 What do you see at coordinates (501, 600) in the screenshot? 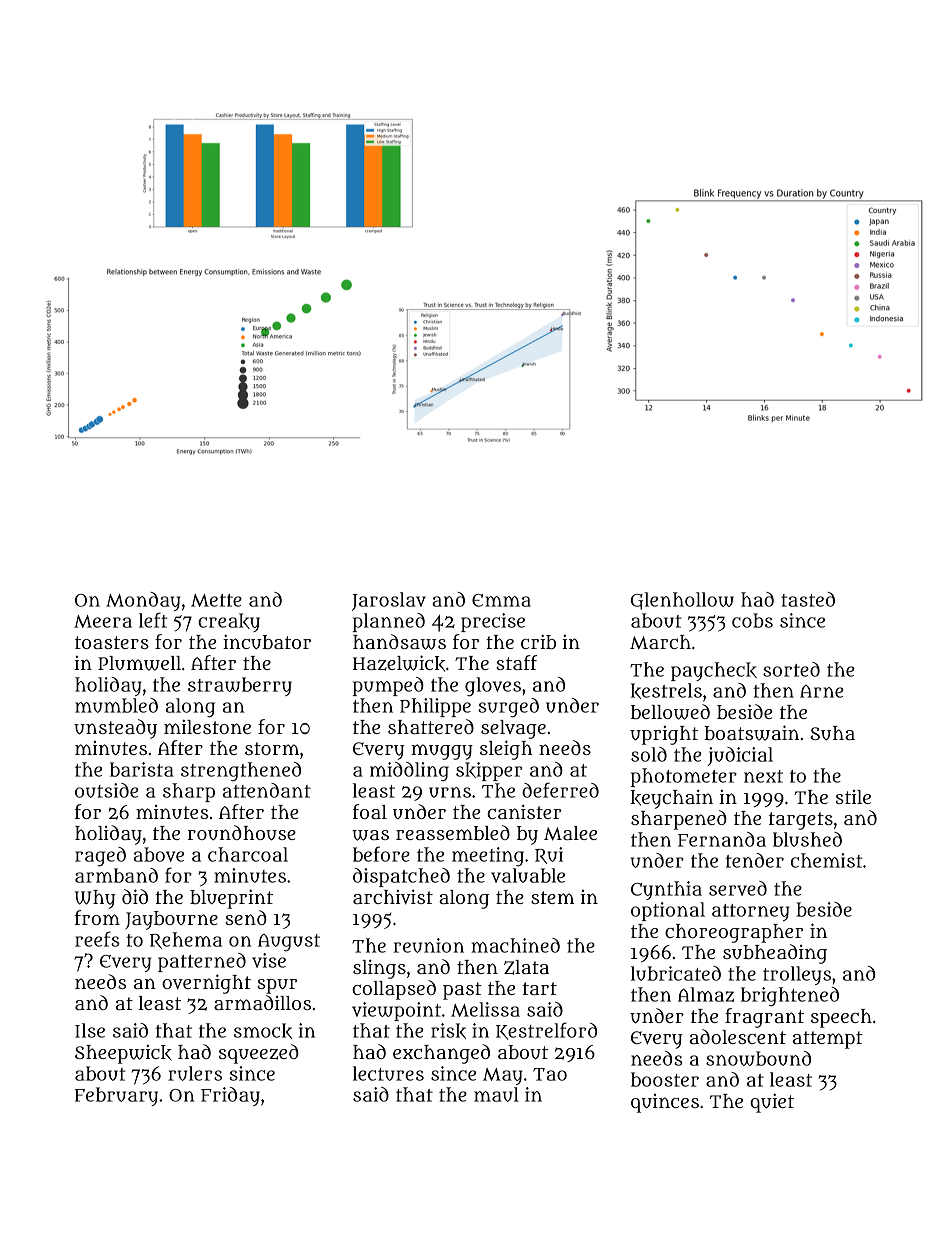
I see `Emma` at bounding box center [501, 600].
